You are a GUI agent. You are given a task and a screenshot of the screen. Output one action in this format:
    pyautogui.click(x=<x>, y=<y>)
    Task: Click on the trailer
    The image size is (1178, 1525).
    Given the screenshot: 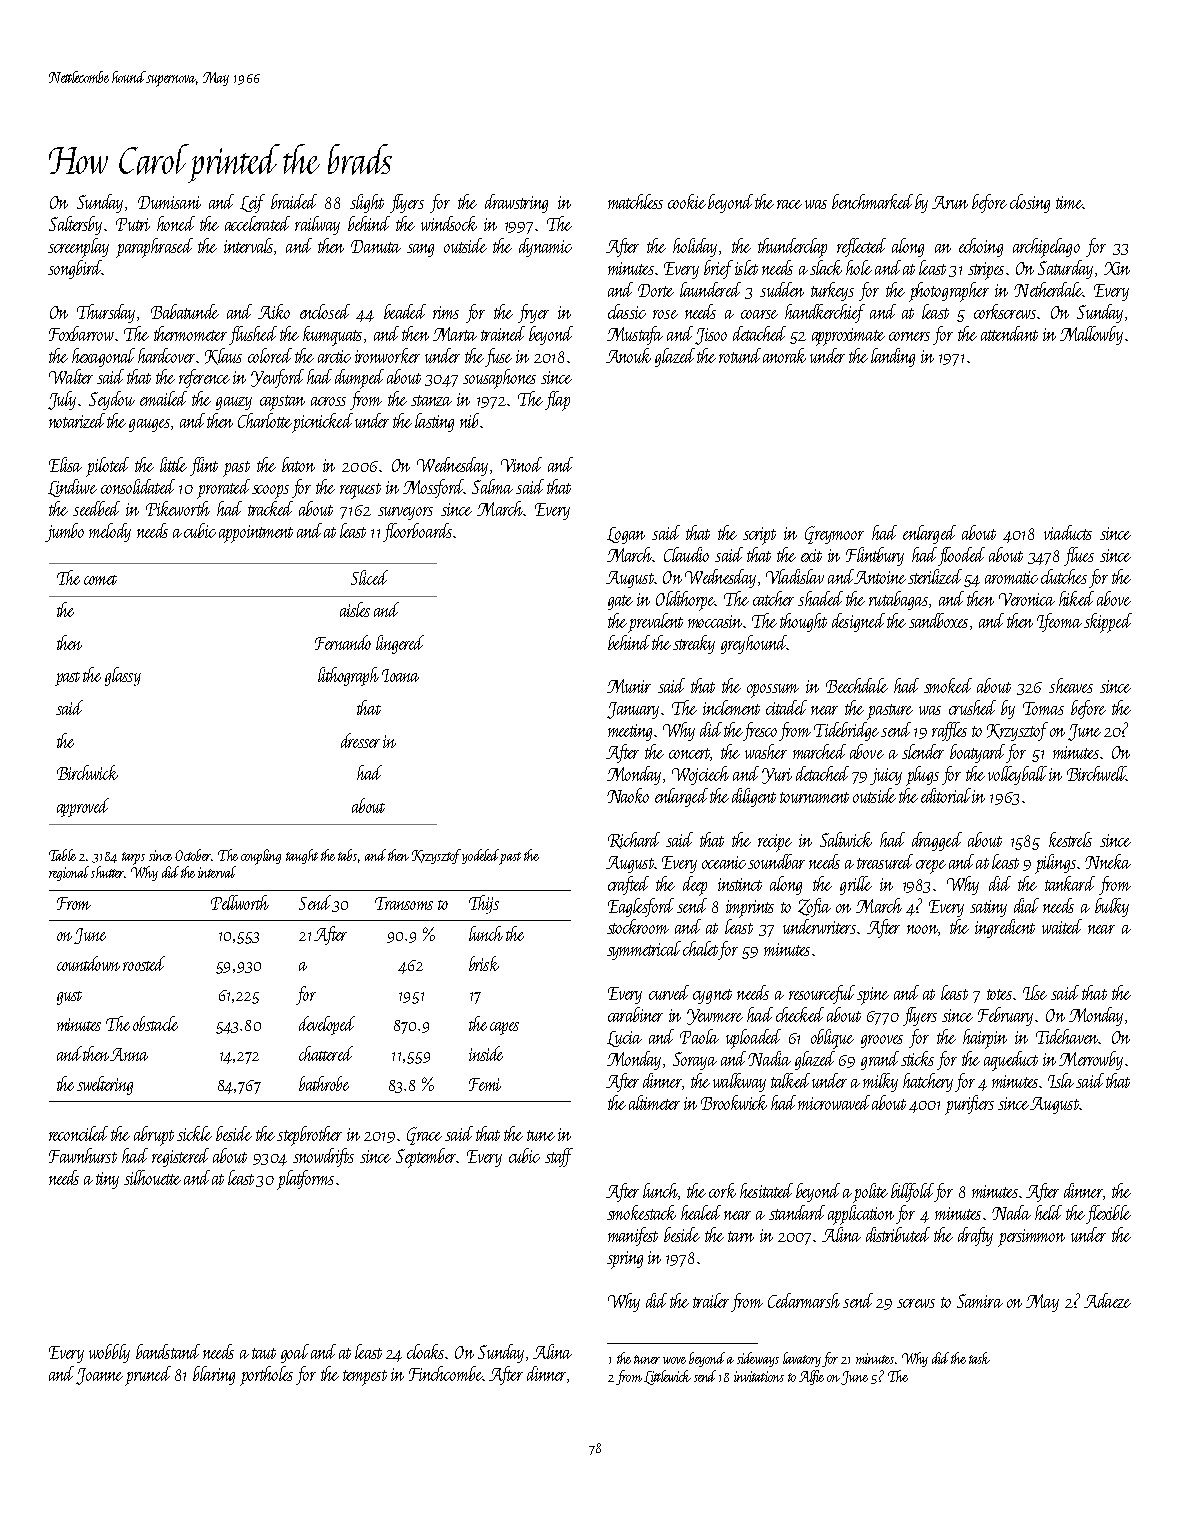 What is the action you would take?
    pyautogui.click(x=711, y=1300)
